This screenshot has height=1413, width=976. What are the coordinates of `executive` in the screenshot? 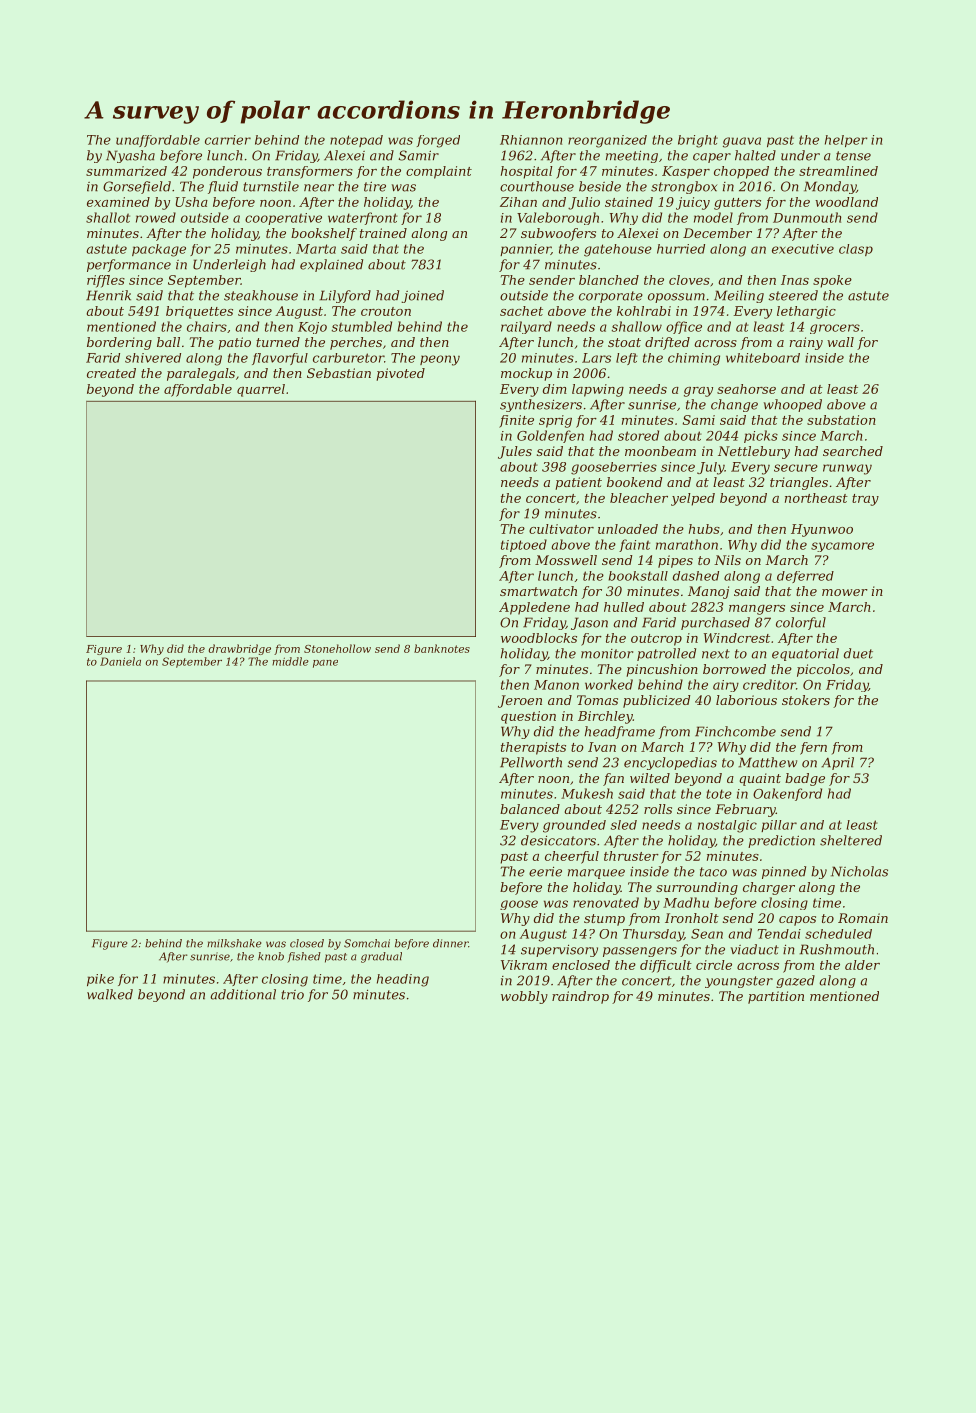 It's located at (803, 249).
